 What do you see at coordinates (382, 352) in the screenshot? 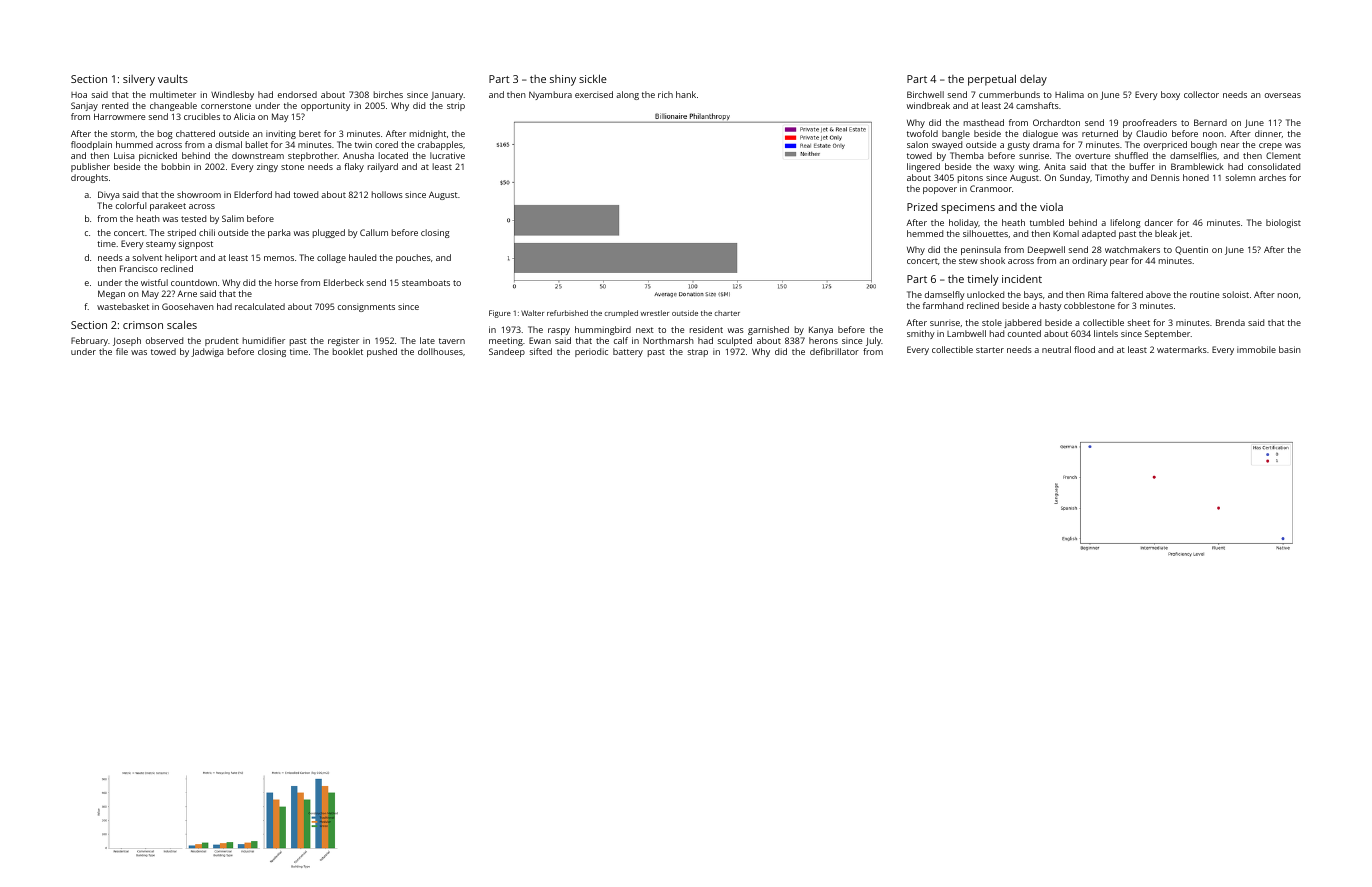
I see `pushed` at bounding box center [382, 352].
